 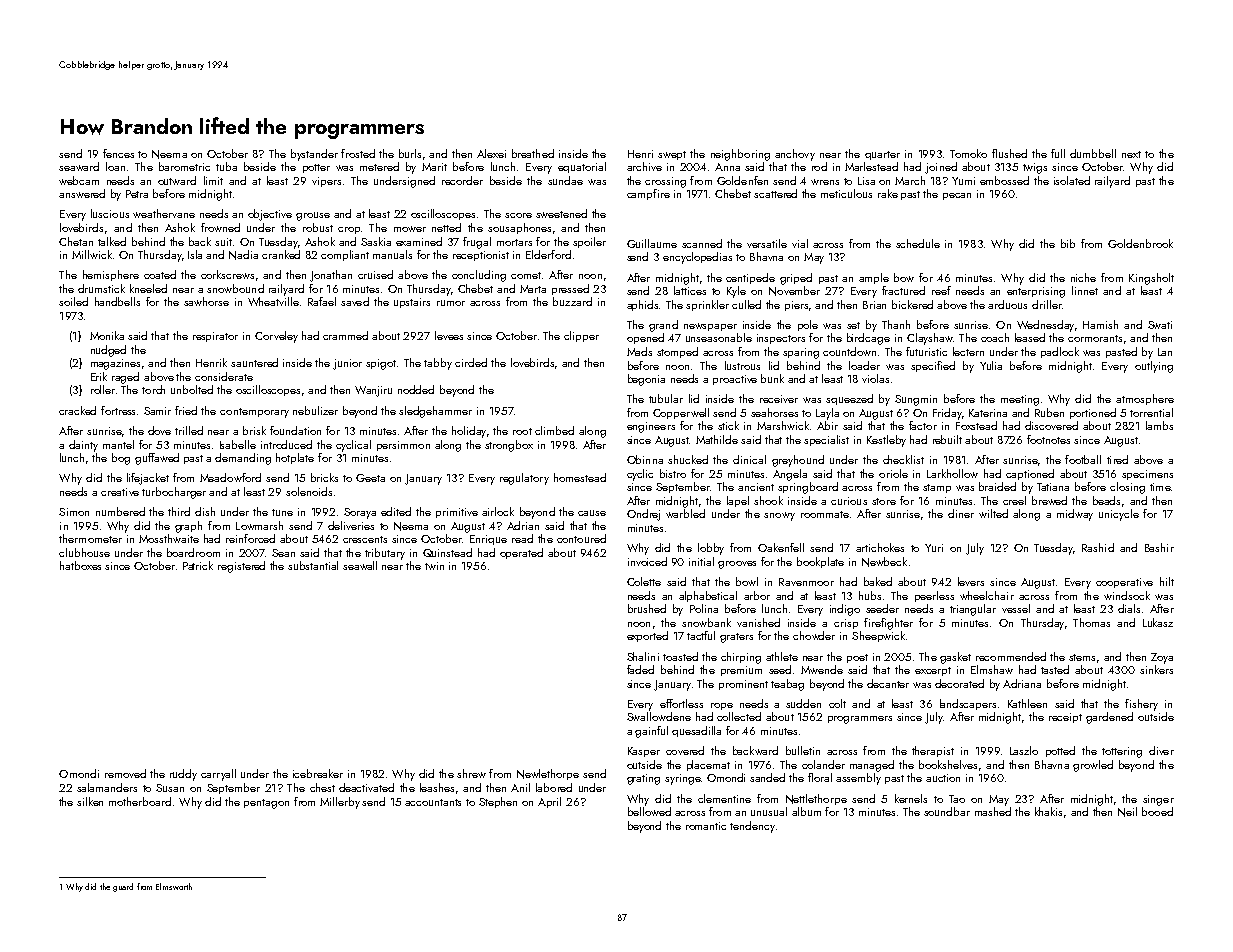 I want to click on romantic, so click(x=706, y=826).
